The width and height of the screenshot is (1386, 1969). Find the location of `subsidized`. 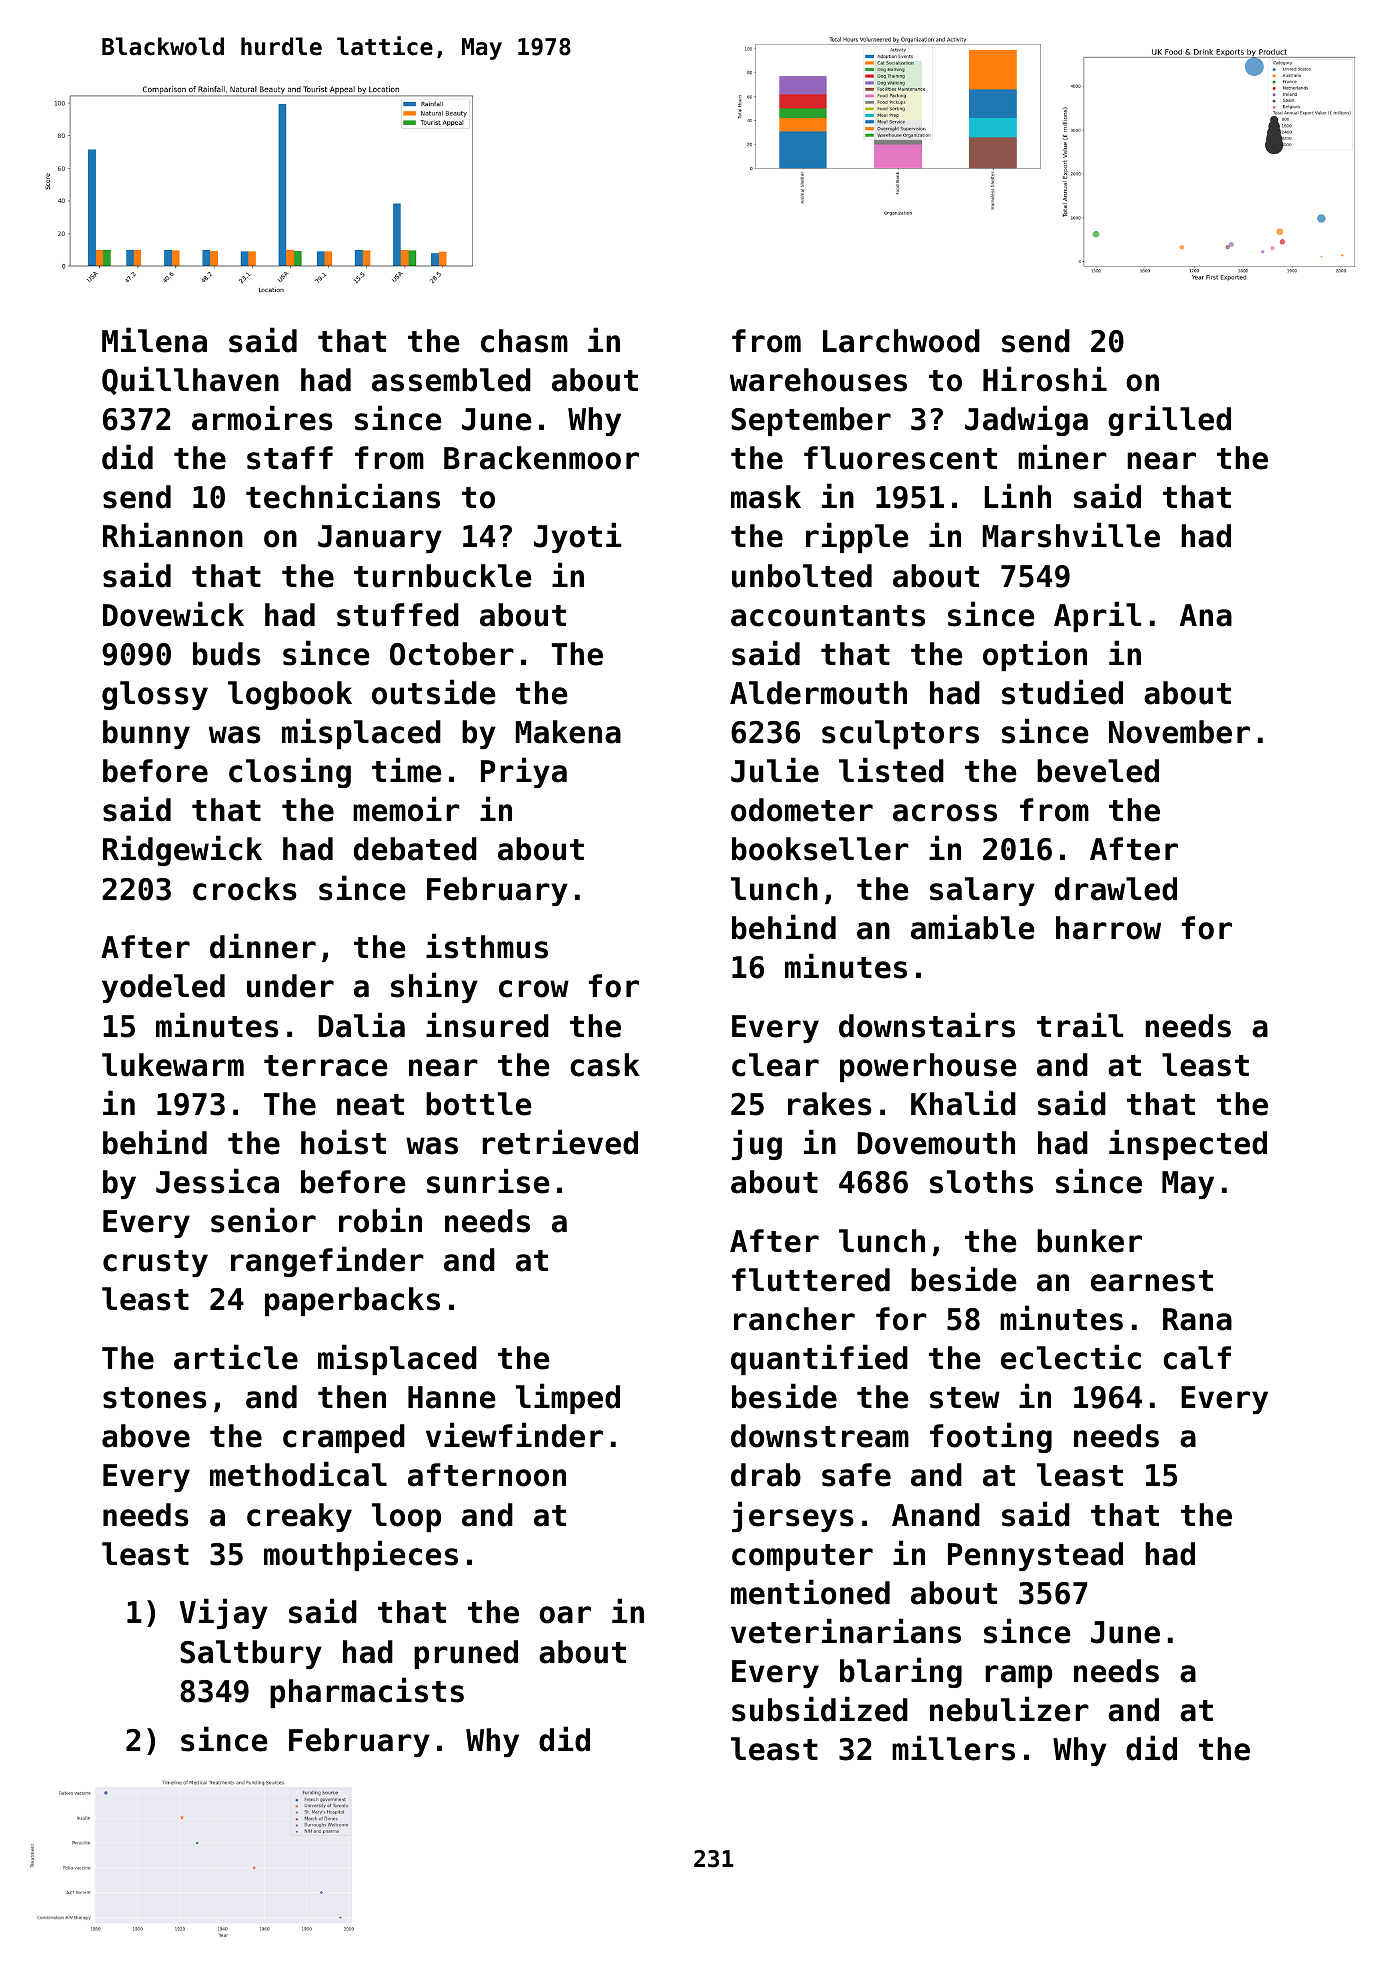

subsidized is located at coordinates (820, 1709).
